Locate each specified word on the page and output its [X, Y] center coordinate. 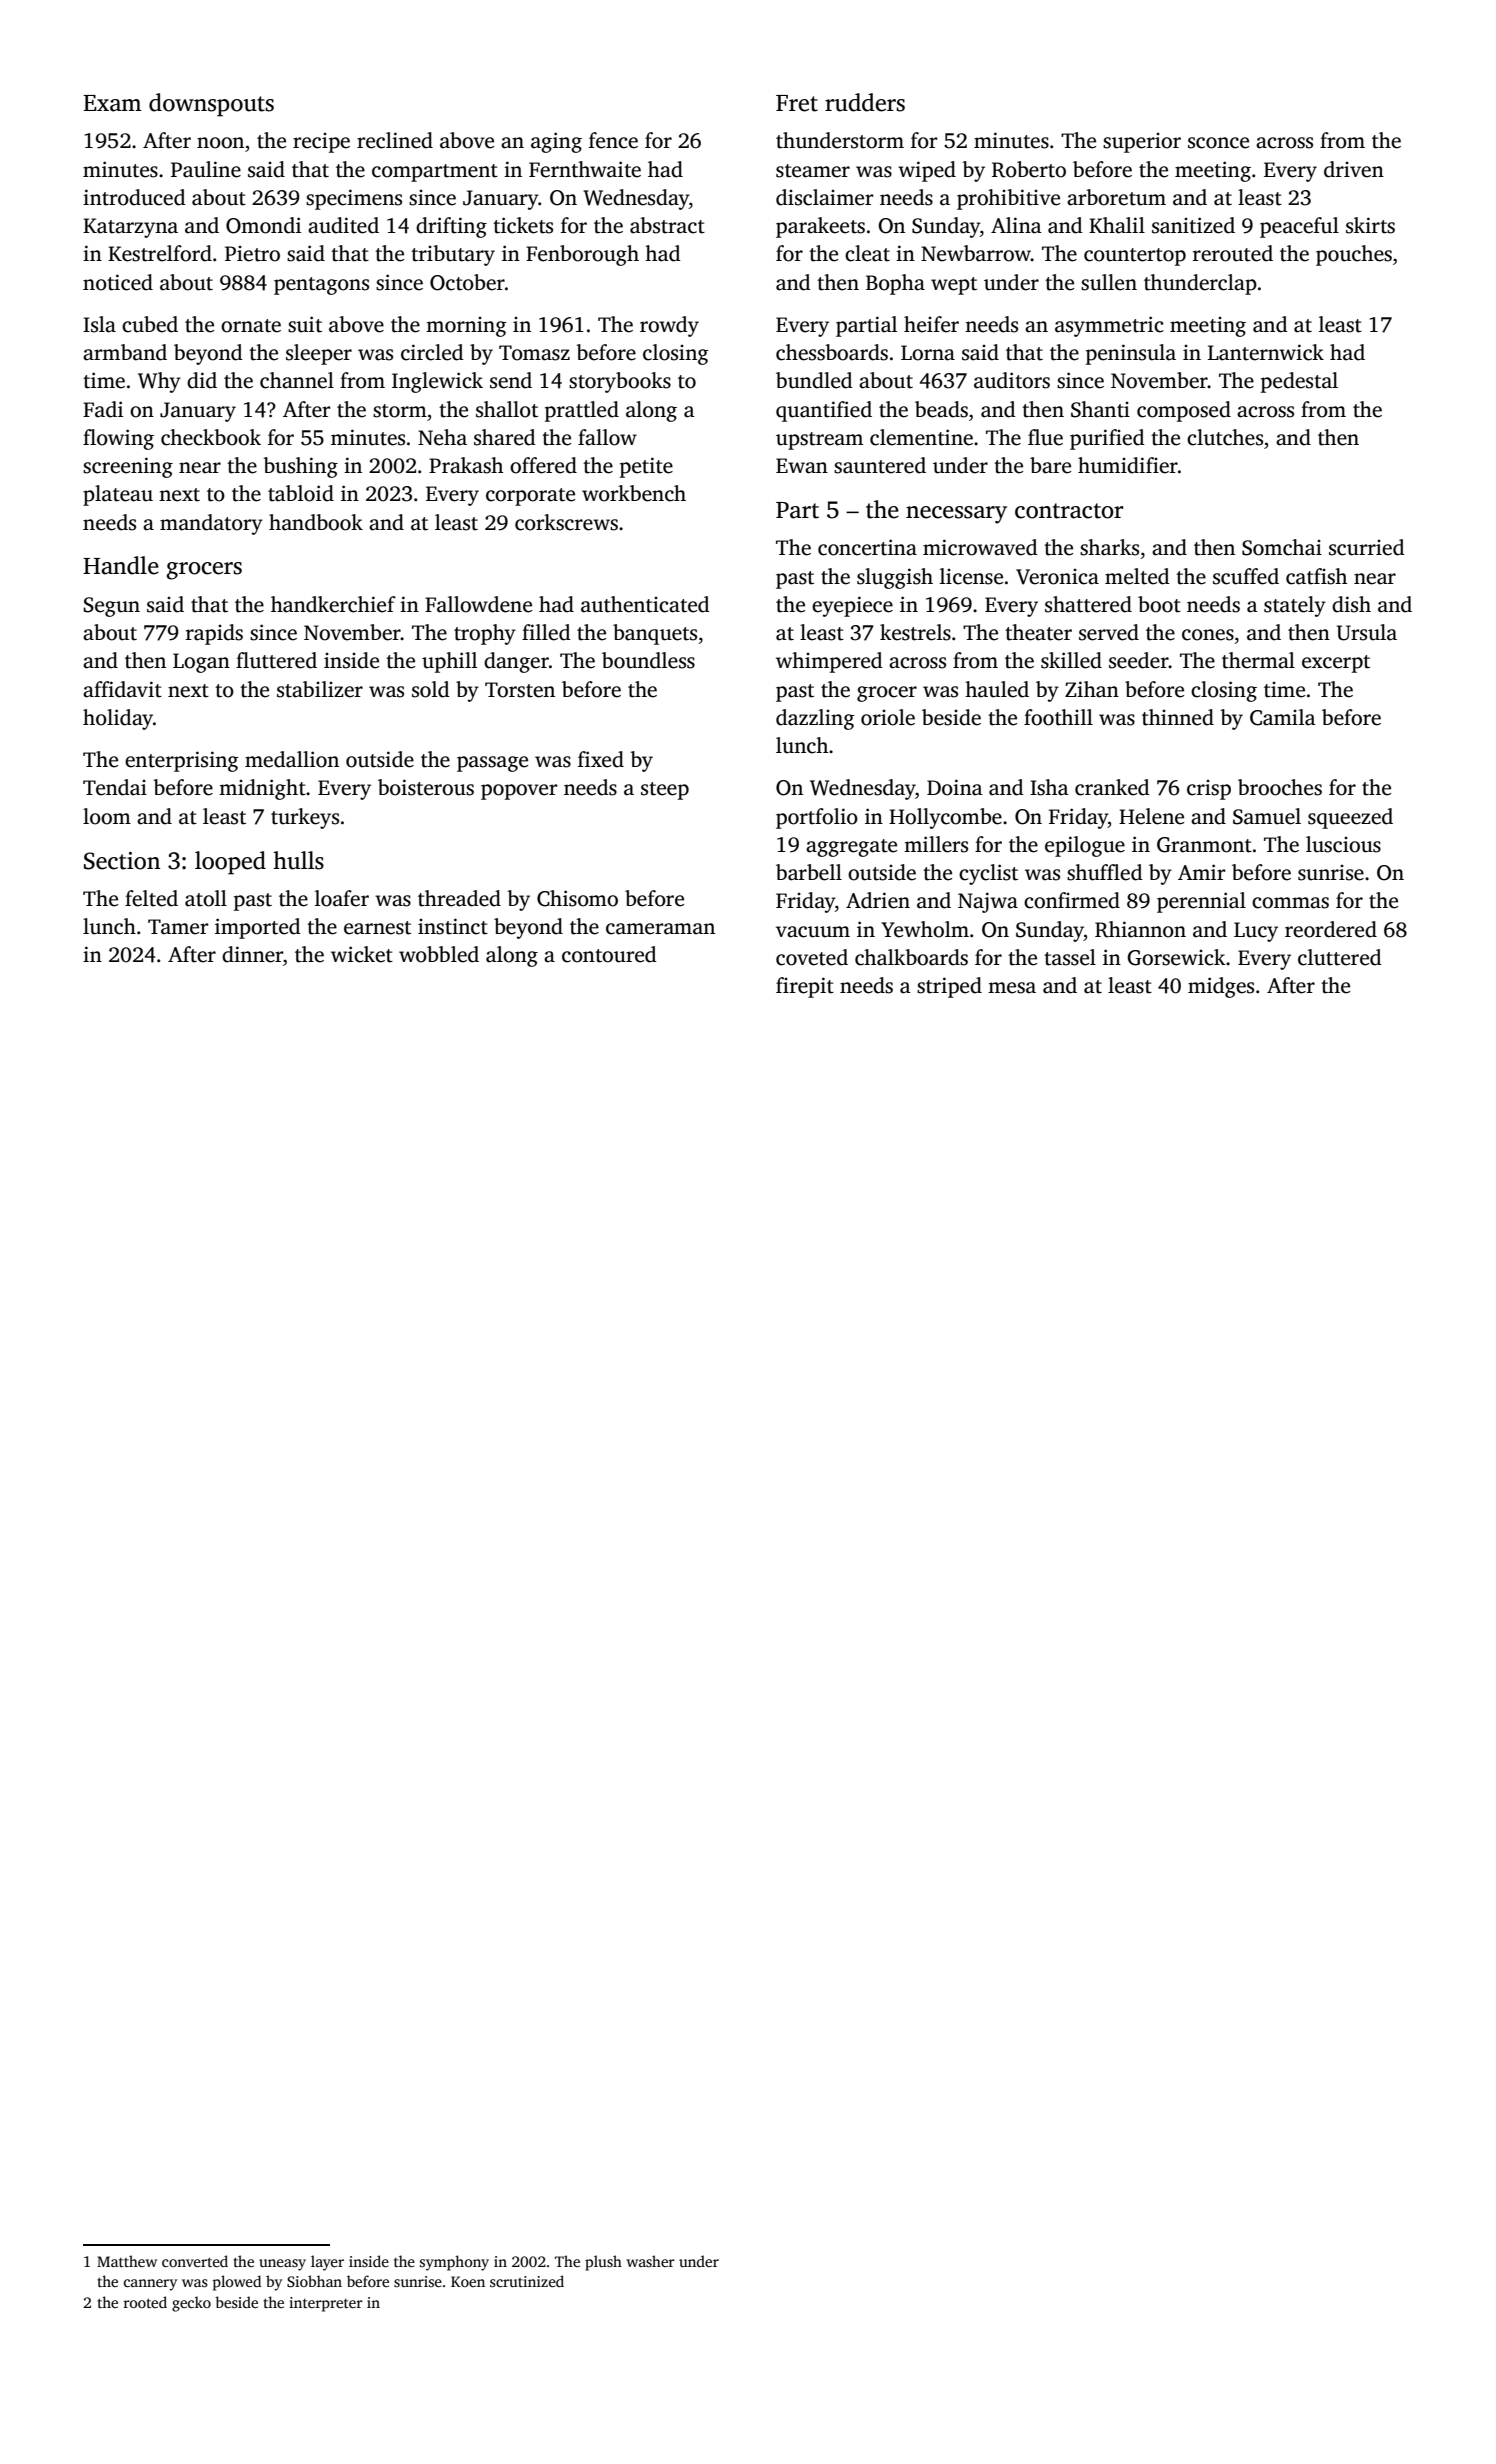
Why [159, 382]
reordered [1331, 929]
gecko [191, 2304]
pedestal [1299, 382]
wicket [362, 954]
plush [603, 2263]
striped [949, 987]
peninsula [1131, 354]
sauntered [880, 465]
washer [650, 2261]
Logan [201, 663]
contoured [609, 954]
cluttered [1340, 957]
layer [327, 2263]
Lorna [928, 353]
